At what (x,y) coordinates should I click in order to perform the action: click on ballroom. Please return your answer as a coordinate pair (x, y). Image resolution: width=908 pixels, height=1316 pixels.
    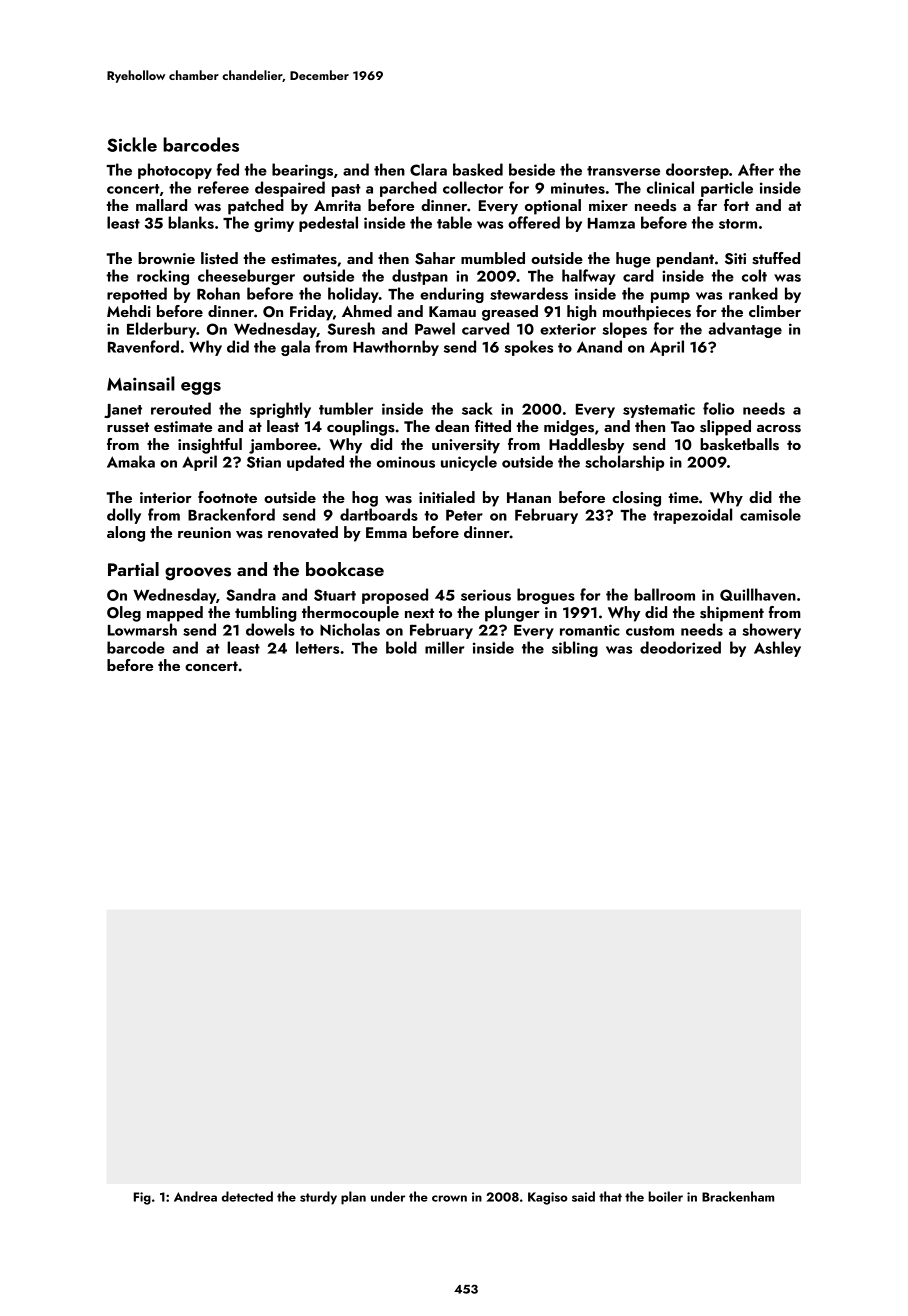
    Looking at the image, I should click on (664, 594).
